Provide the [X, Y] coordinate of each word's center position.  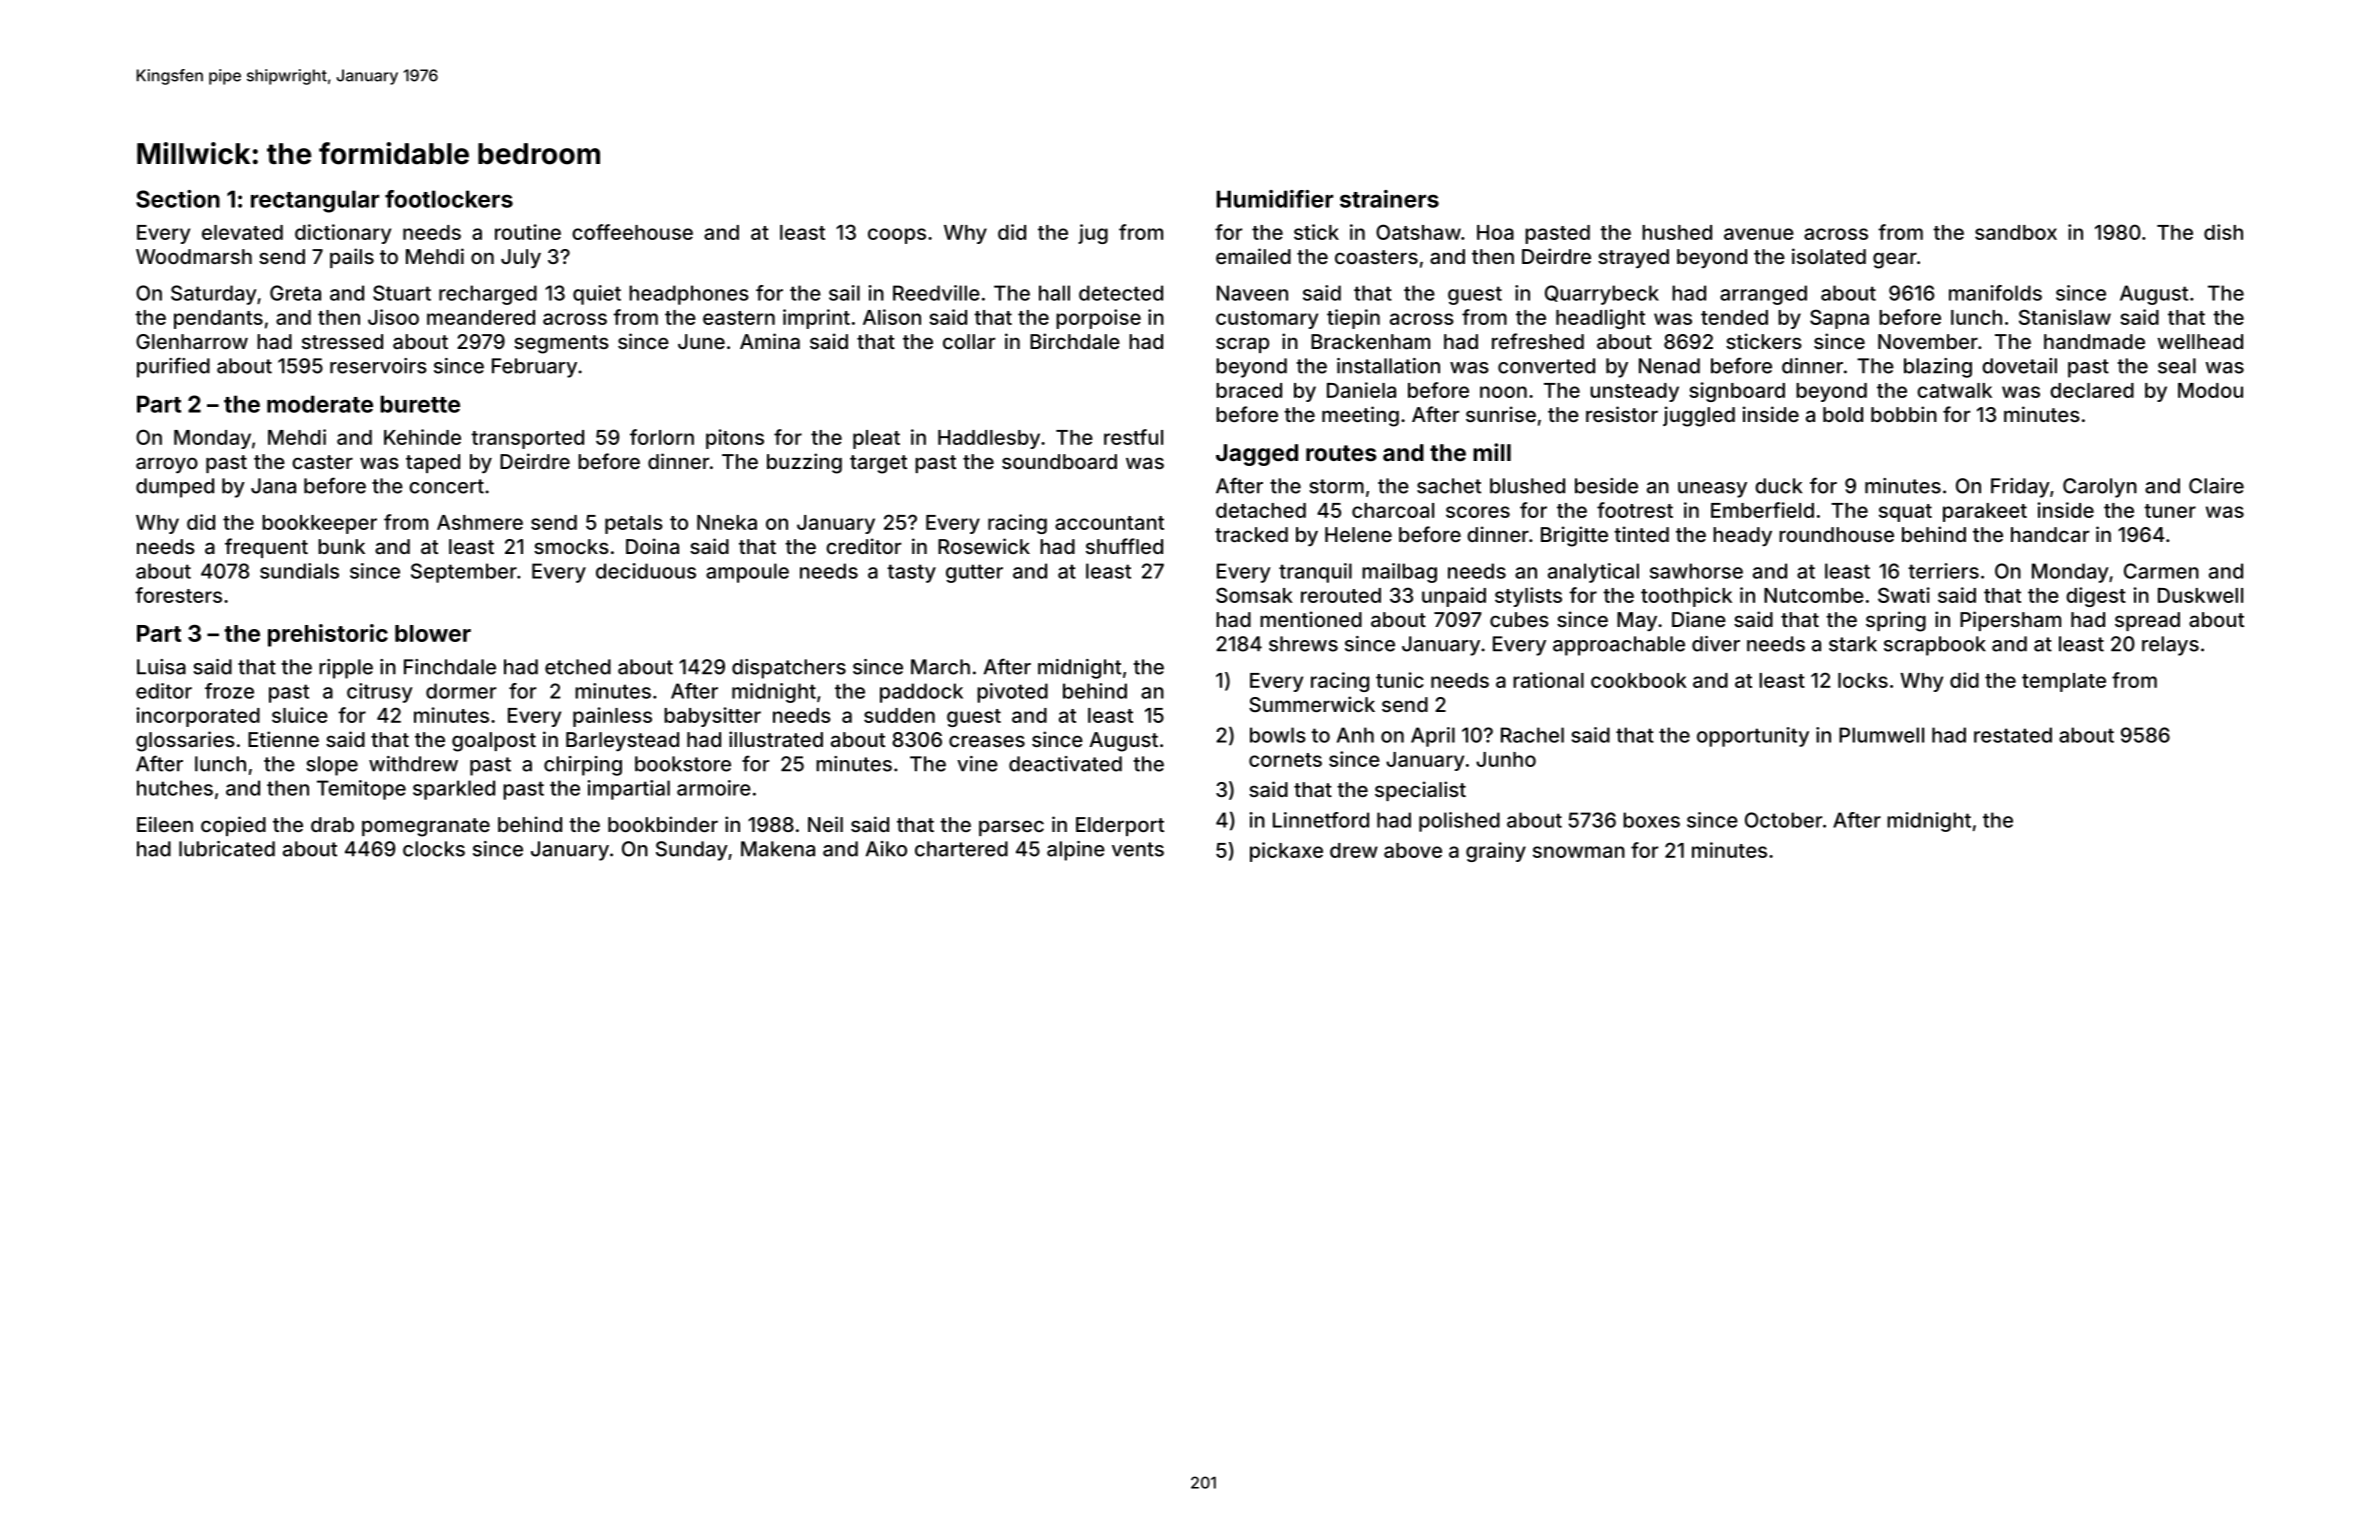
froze [229, 691]
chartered [961, 849]
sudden [899, 715]
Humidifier [1275, 199]
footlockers [449, 199]
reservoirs [378, 366]
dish [2223, 232]
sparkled [454, 790]
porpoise [1098, 319]
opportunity [1753, 737]
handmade [2094, 341]
